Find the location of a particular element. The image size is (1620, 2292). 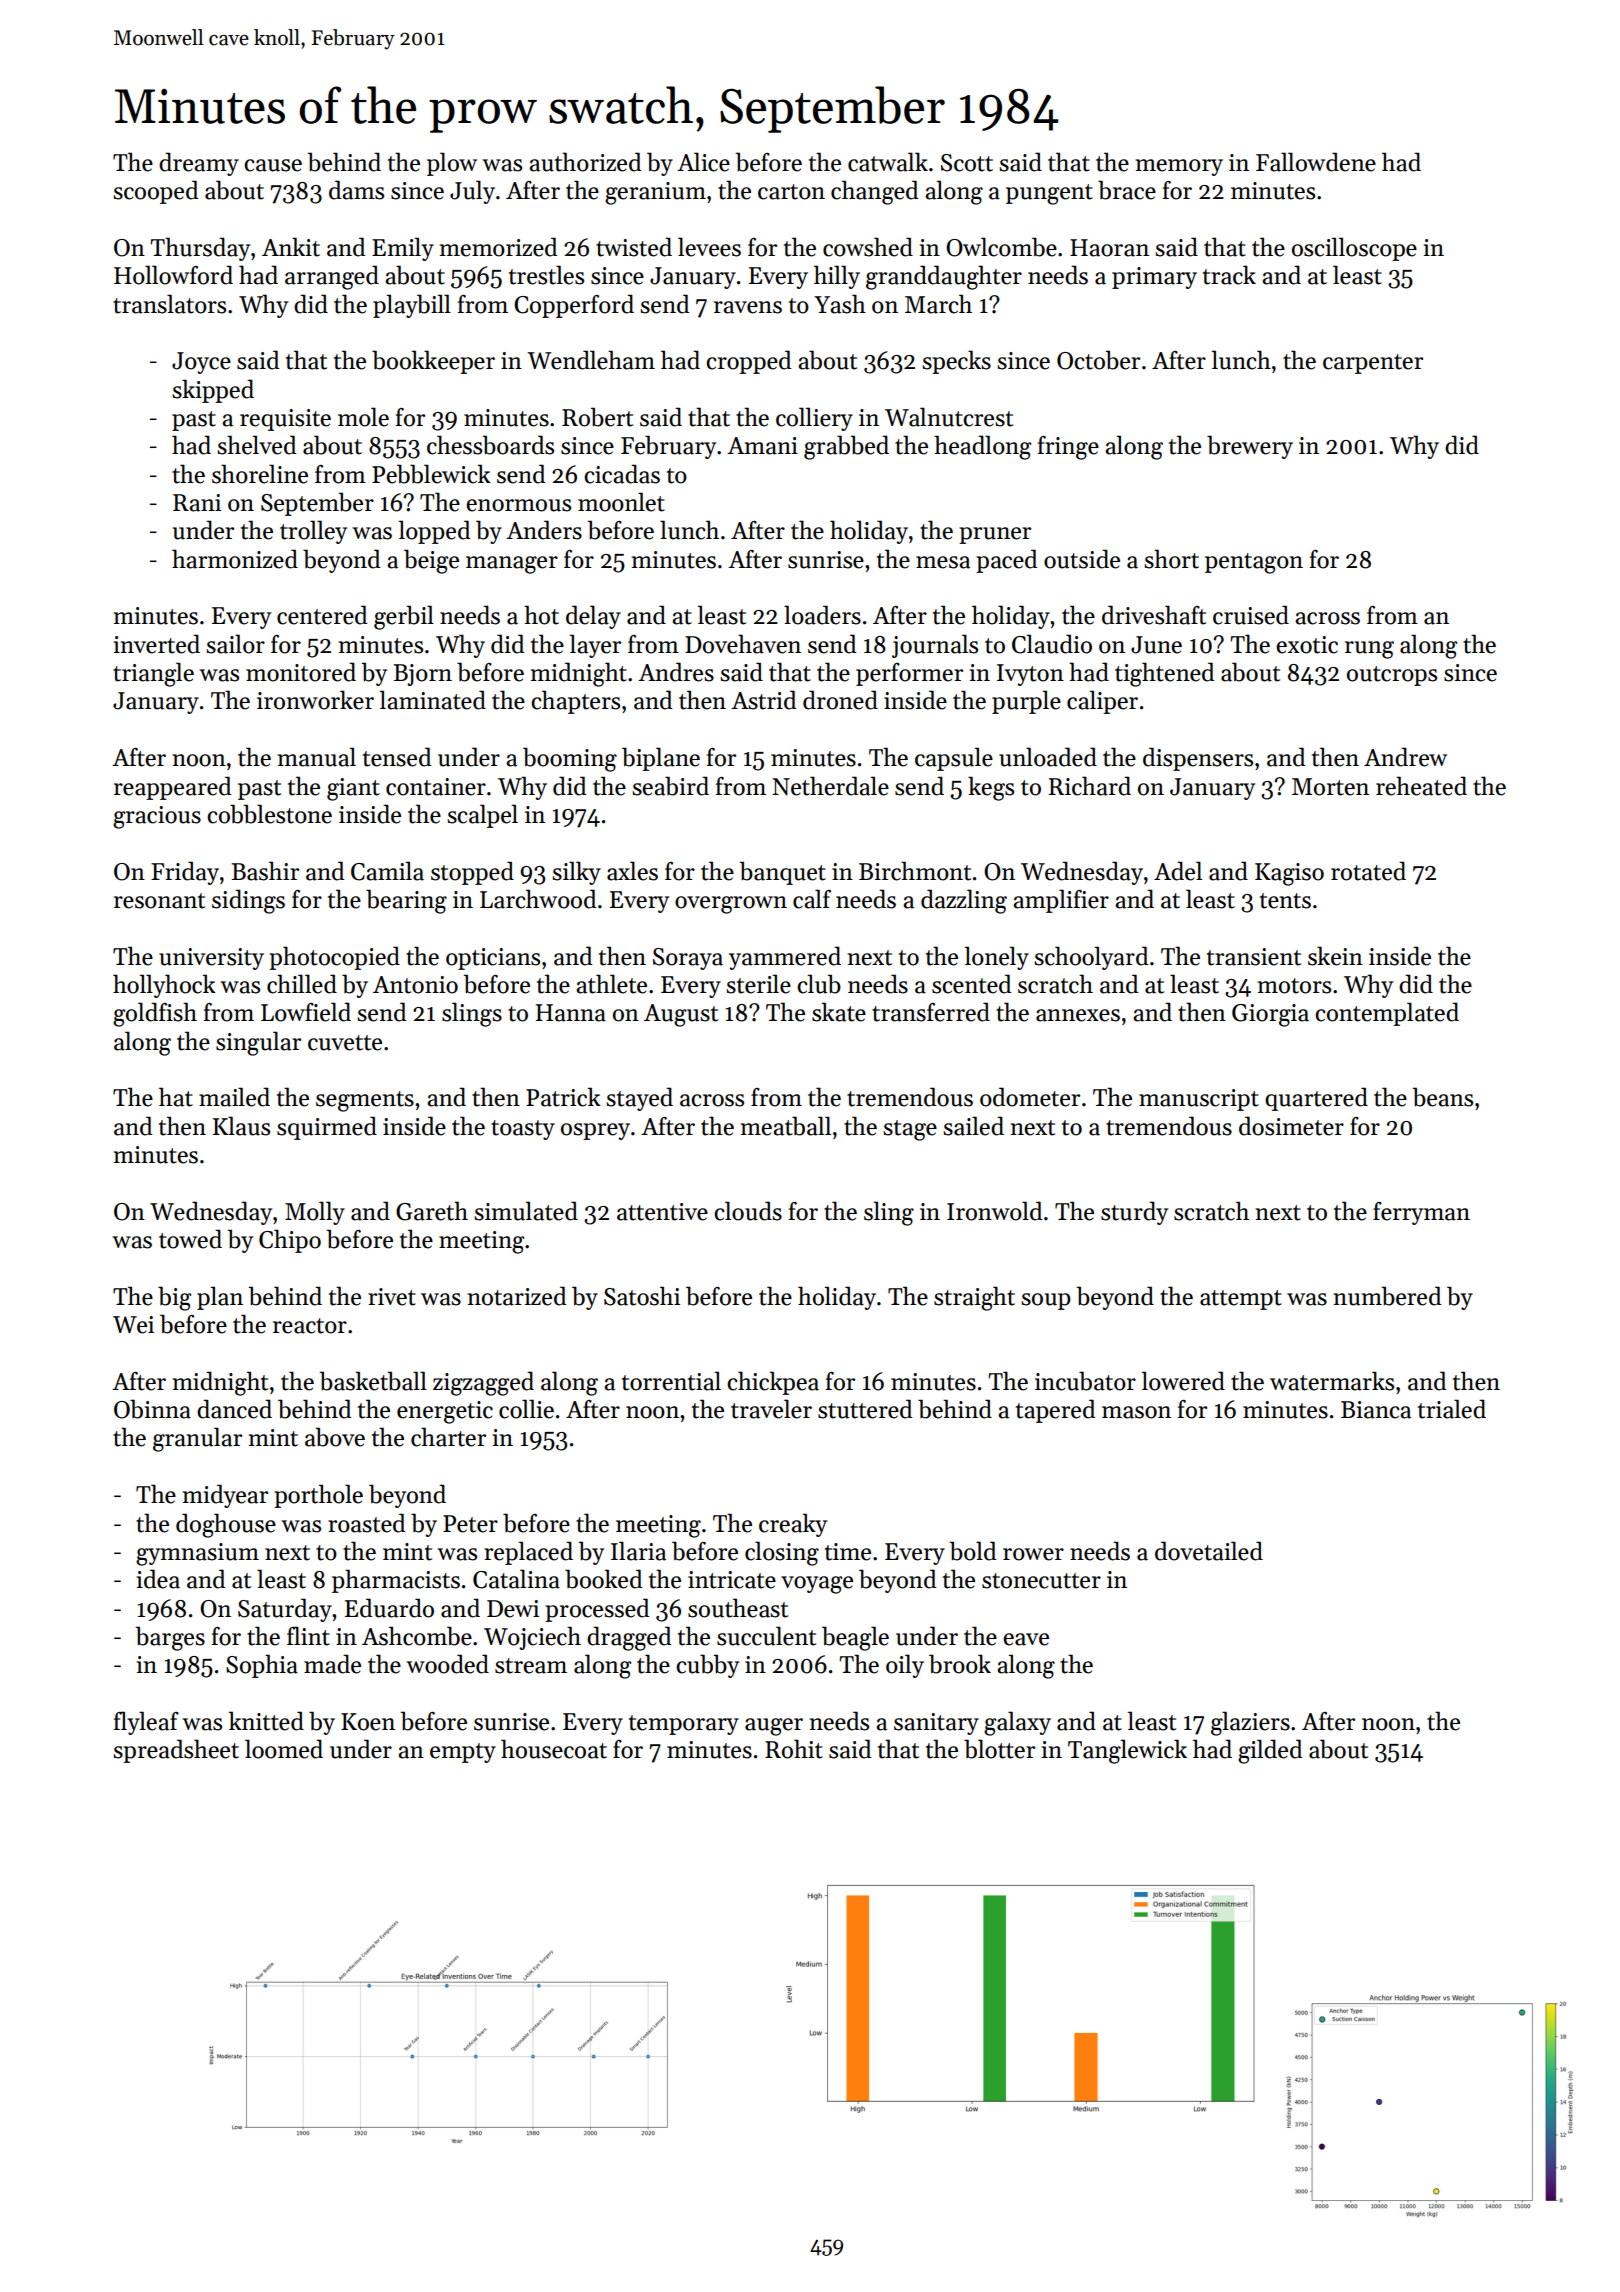

beans is located at coordinates (1443, 1097).
